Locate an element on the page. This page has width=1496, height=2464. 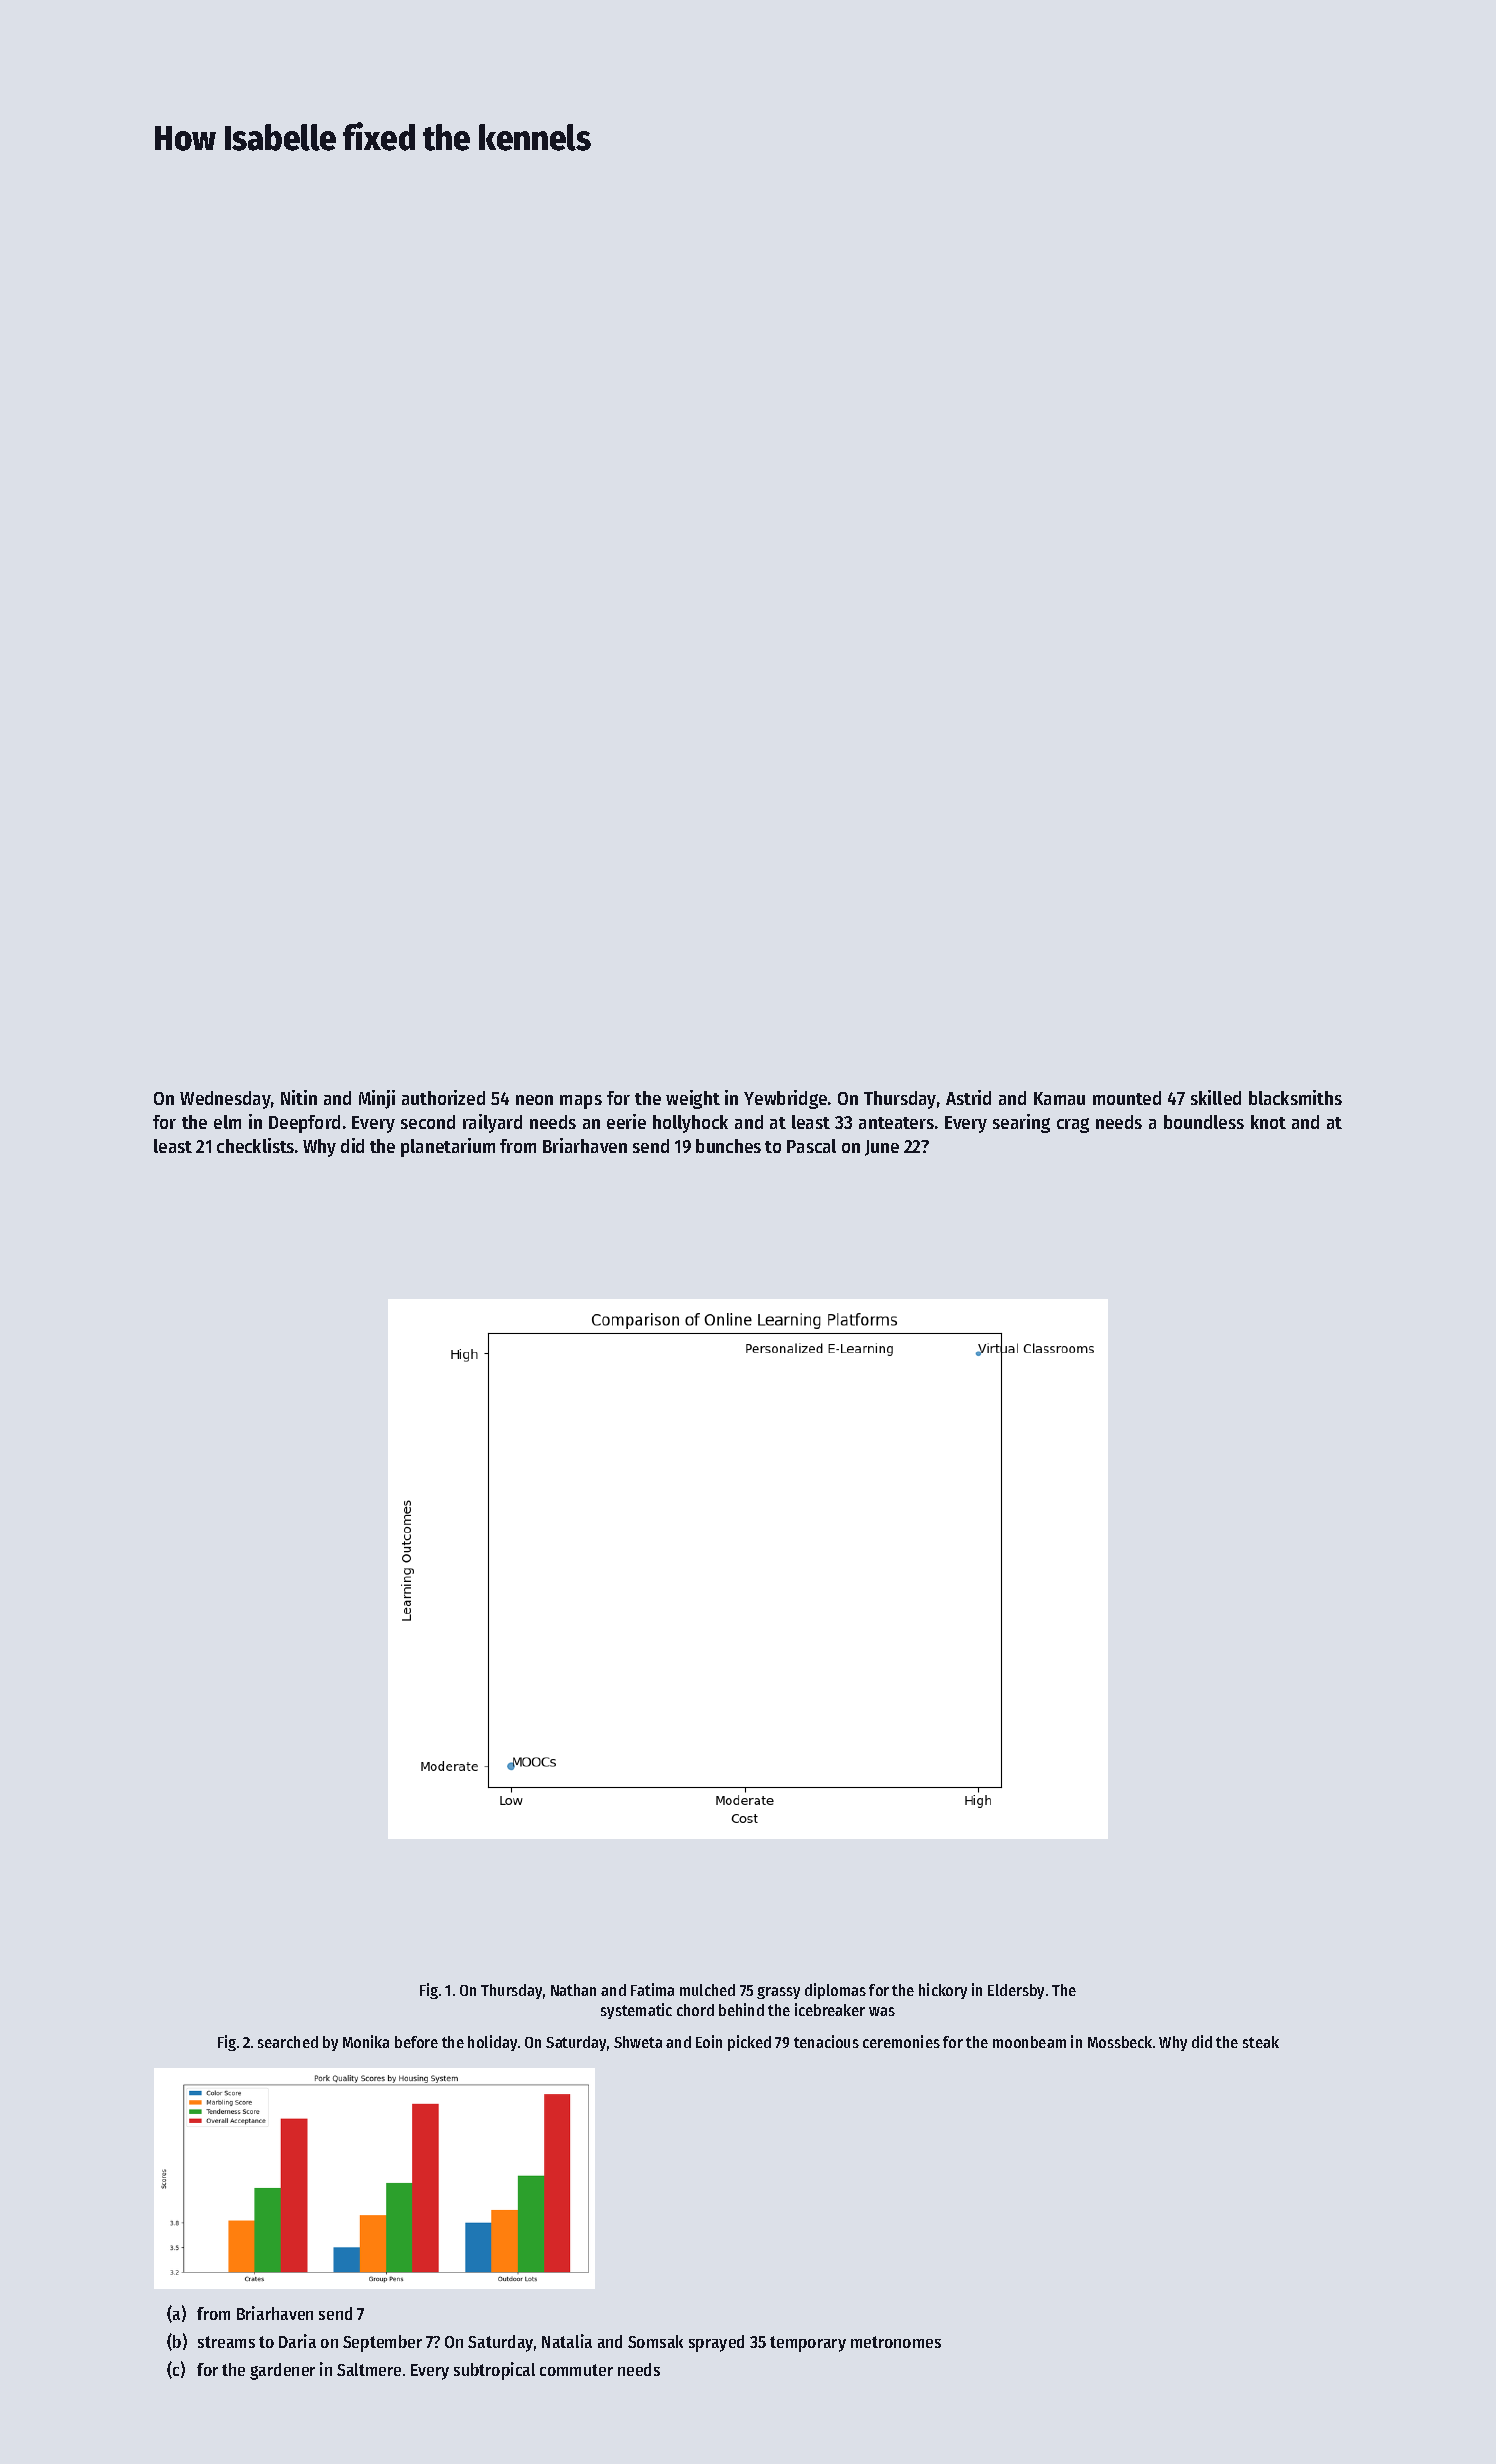
elm is located at coordinates (227, 1122).
